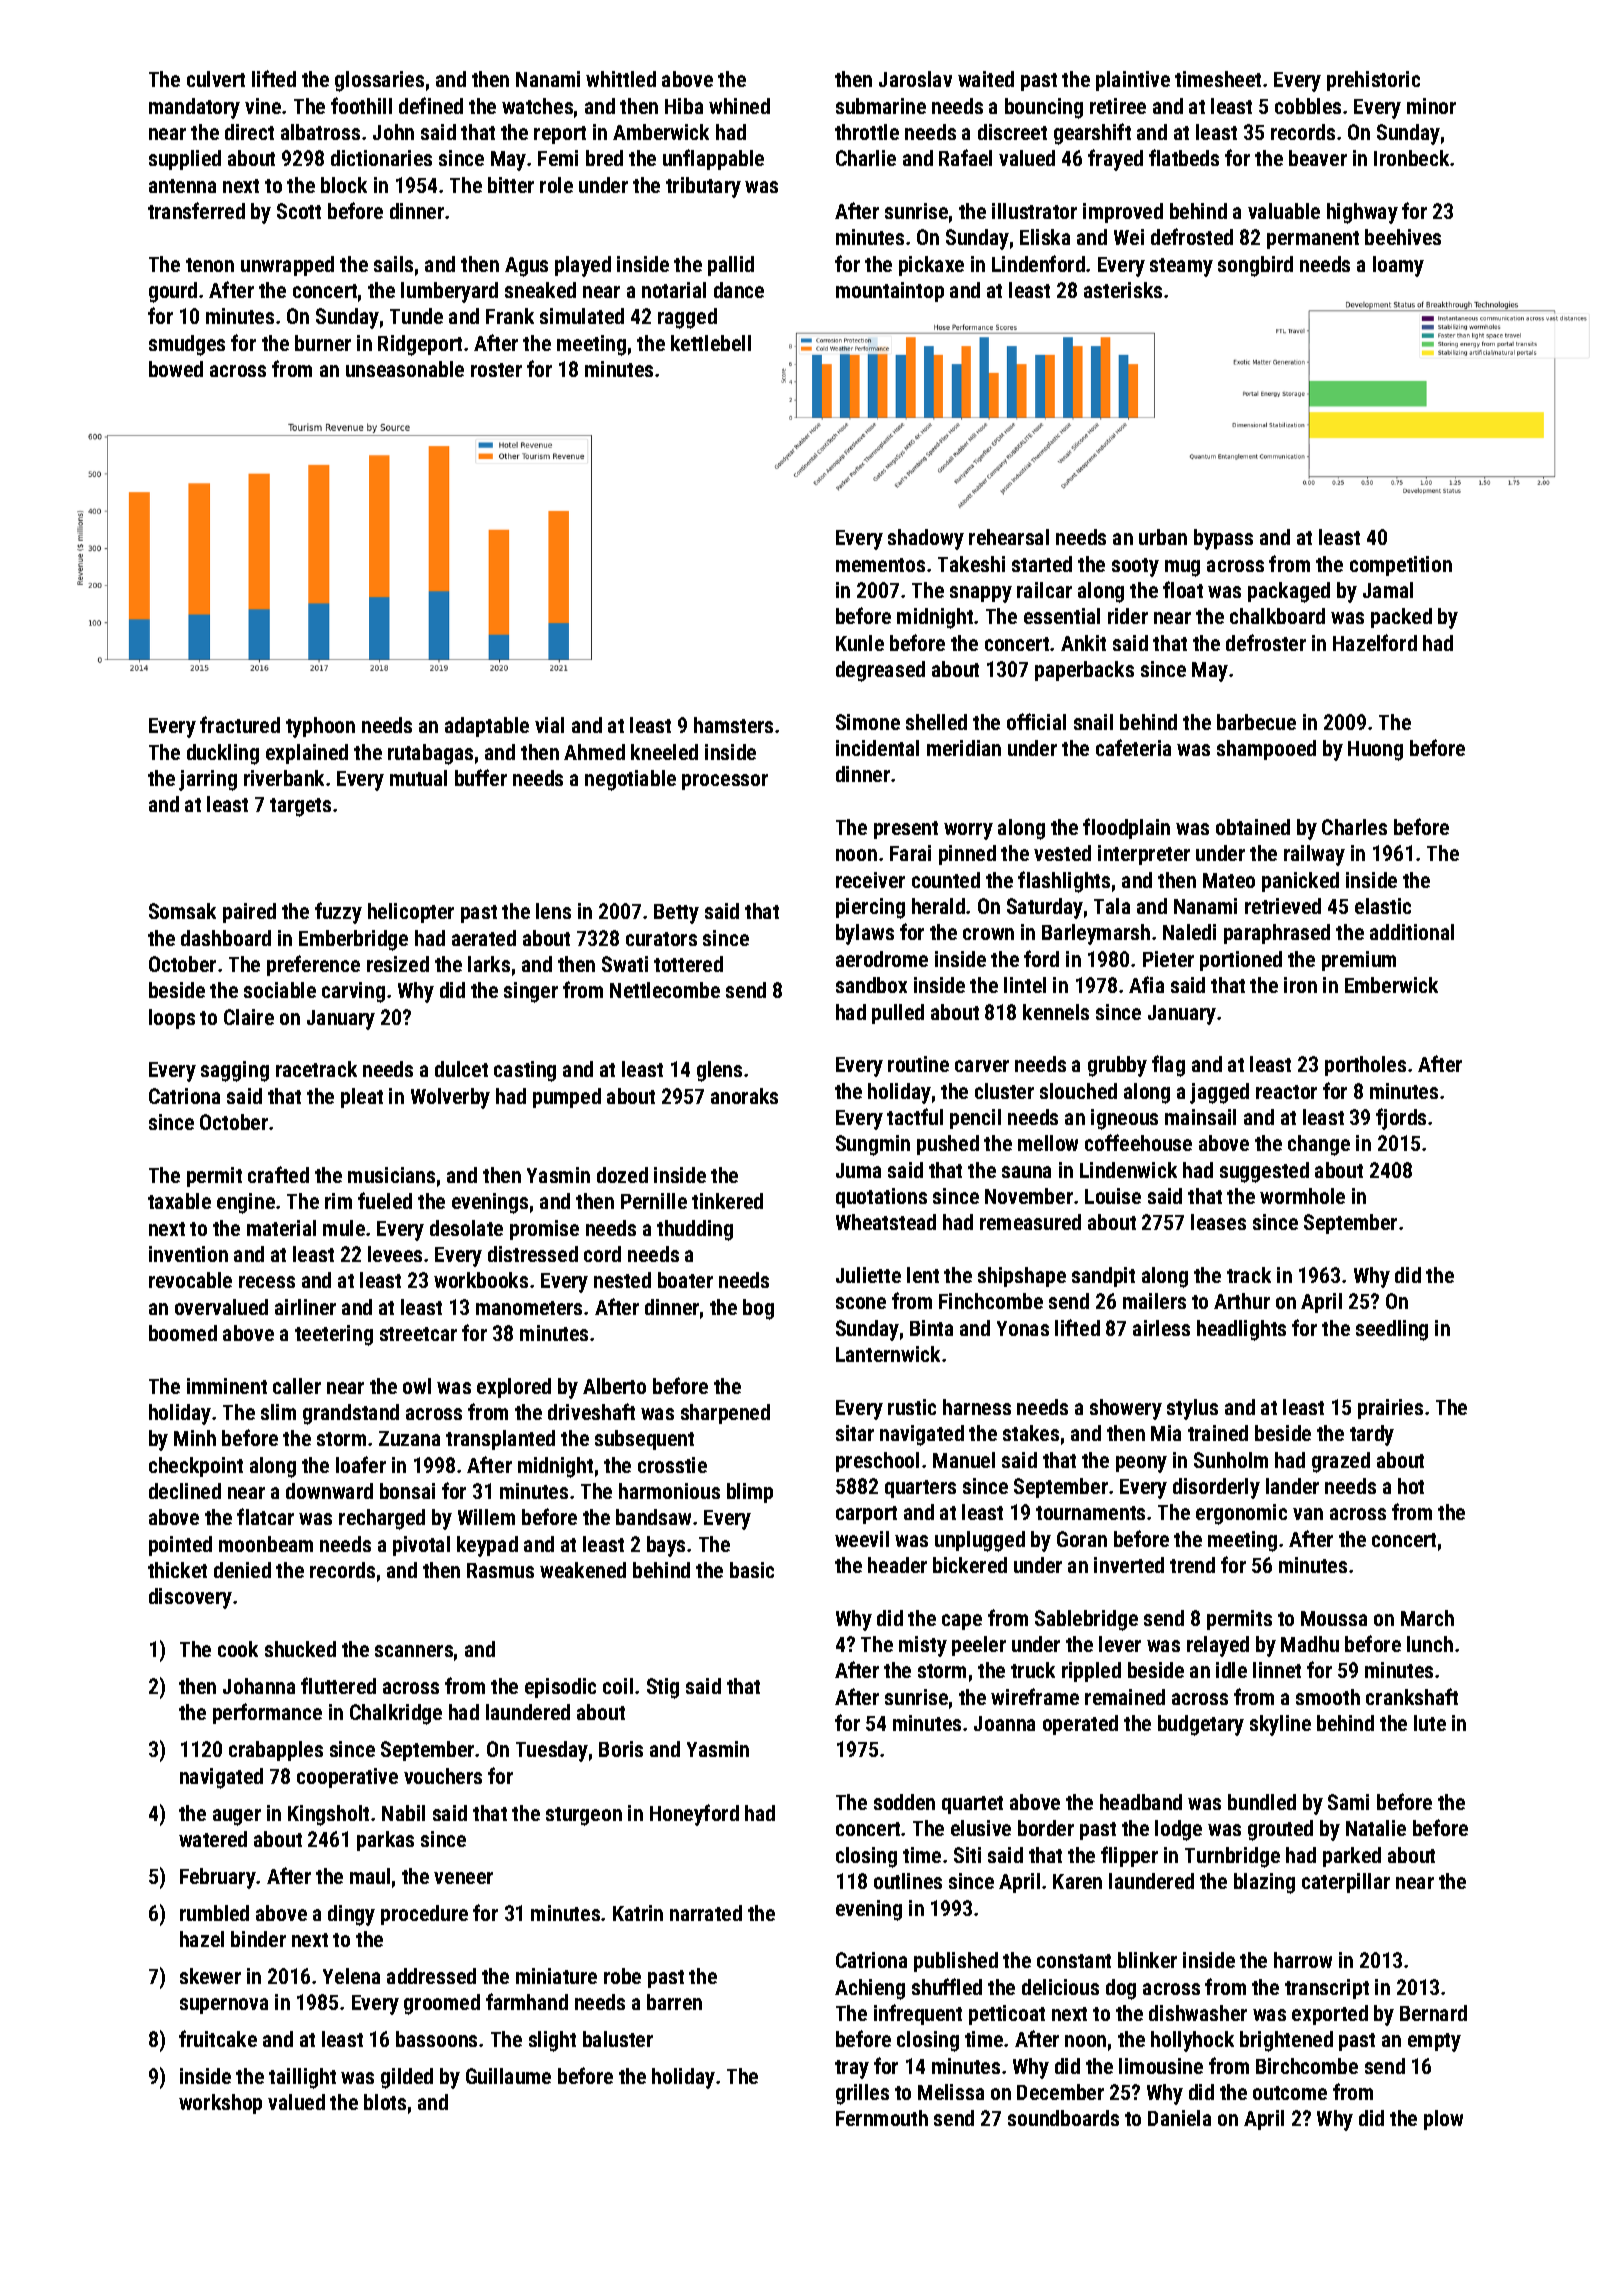 The image size is (1620, 2292). What do you see at coordinates (263, 106) in the document?
I see `vine` at bounding box center [263, 106].
